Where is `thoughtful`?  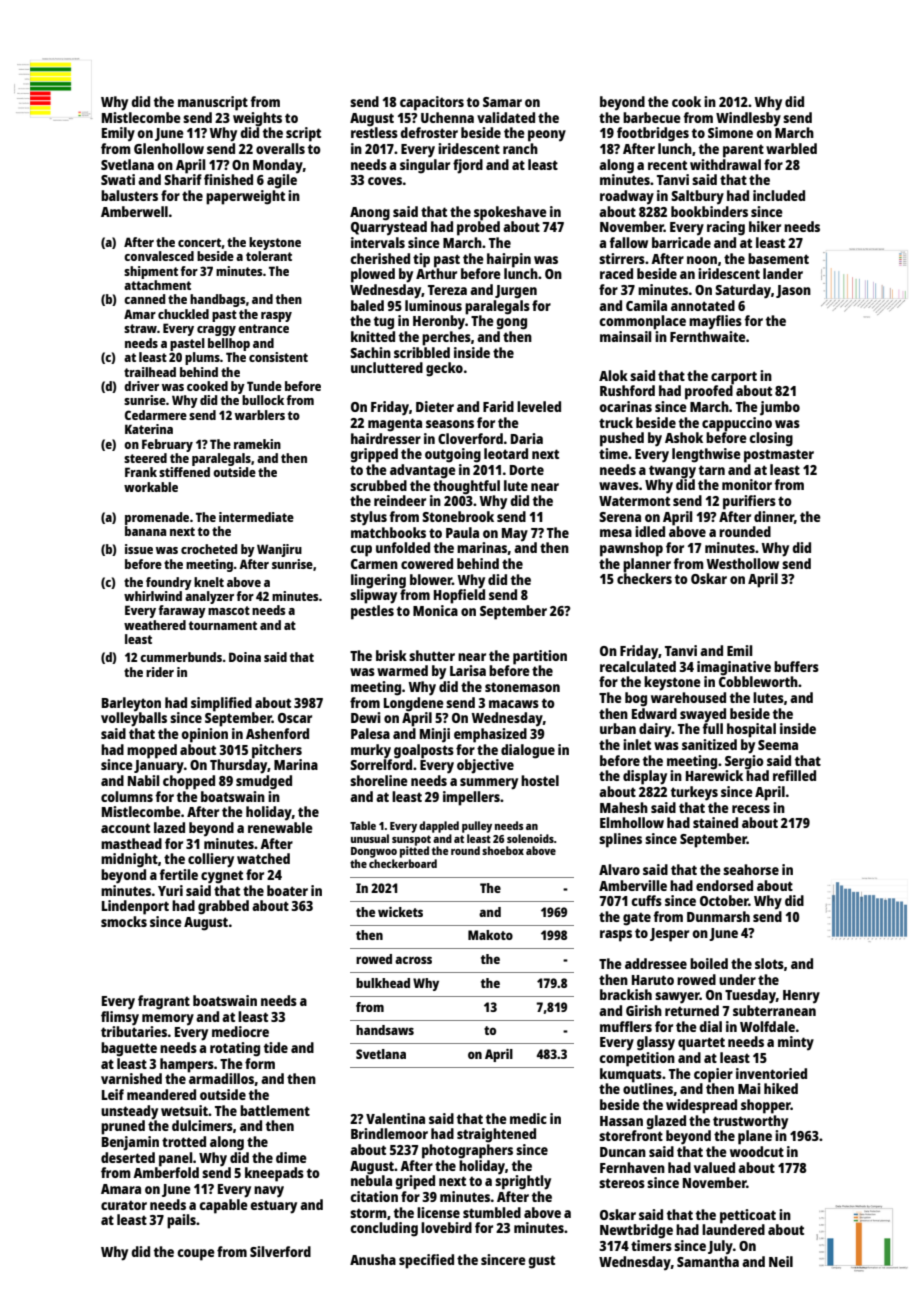
thoughtful is located at coordinates (466, 487).
